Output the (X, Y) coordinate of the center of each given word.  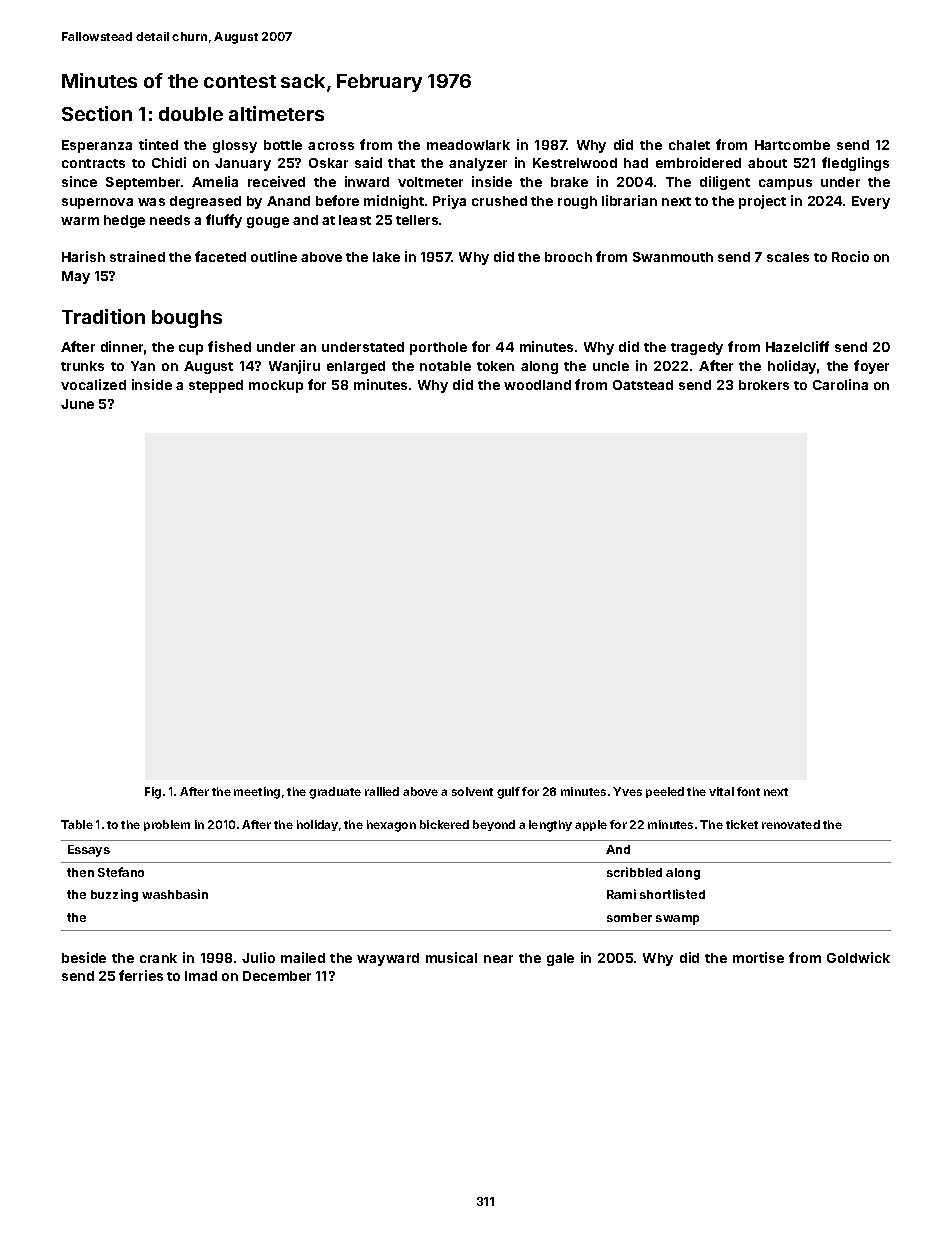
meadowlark (468, 145)
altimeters (276, 113)
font (748, 791)
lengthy (550, 826)
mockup (276, 386)
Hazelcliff (797, 346)
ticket (742, 824)
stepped (216, 386)
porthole (438, 348)
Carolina (840, 384)
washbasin (175, 894)
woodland (537, 385)
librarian (629, 200)
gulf (508, 793)
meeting (257, 793)
